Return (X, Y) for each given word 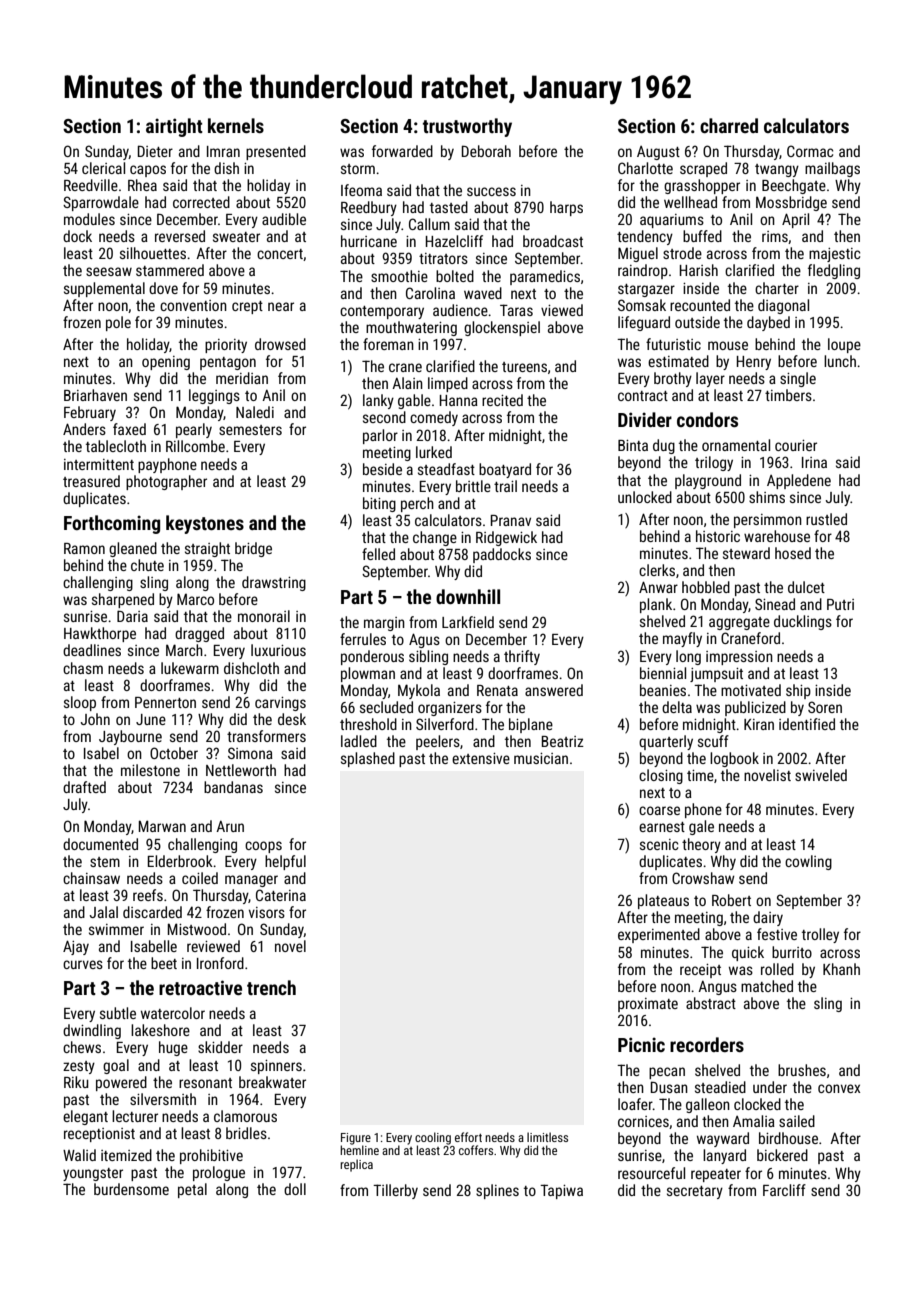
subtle (118, 1013)
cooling (433, 1138)
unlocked (645, 497)
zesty (79, 1067)
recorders (707, 1044)
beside (382, 469)
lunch (840, 361)
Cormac (810, 151)
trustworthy (467, 127)
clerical (103, 168)
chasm (83, 668)
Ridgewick (506, 538)
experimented (659, 935)
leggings (214, 396)
